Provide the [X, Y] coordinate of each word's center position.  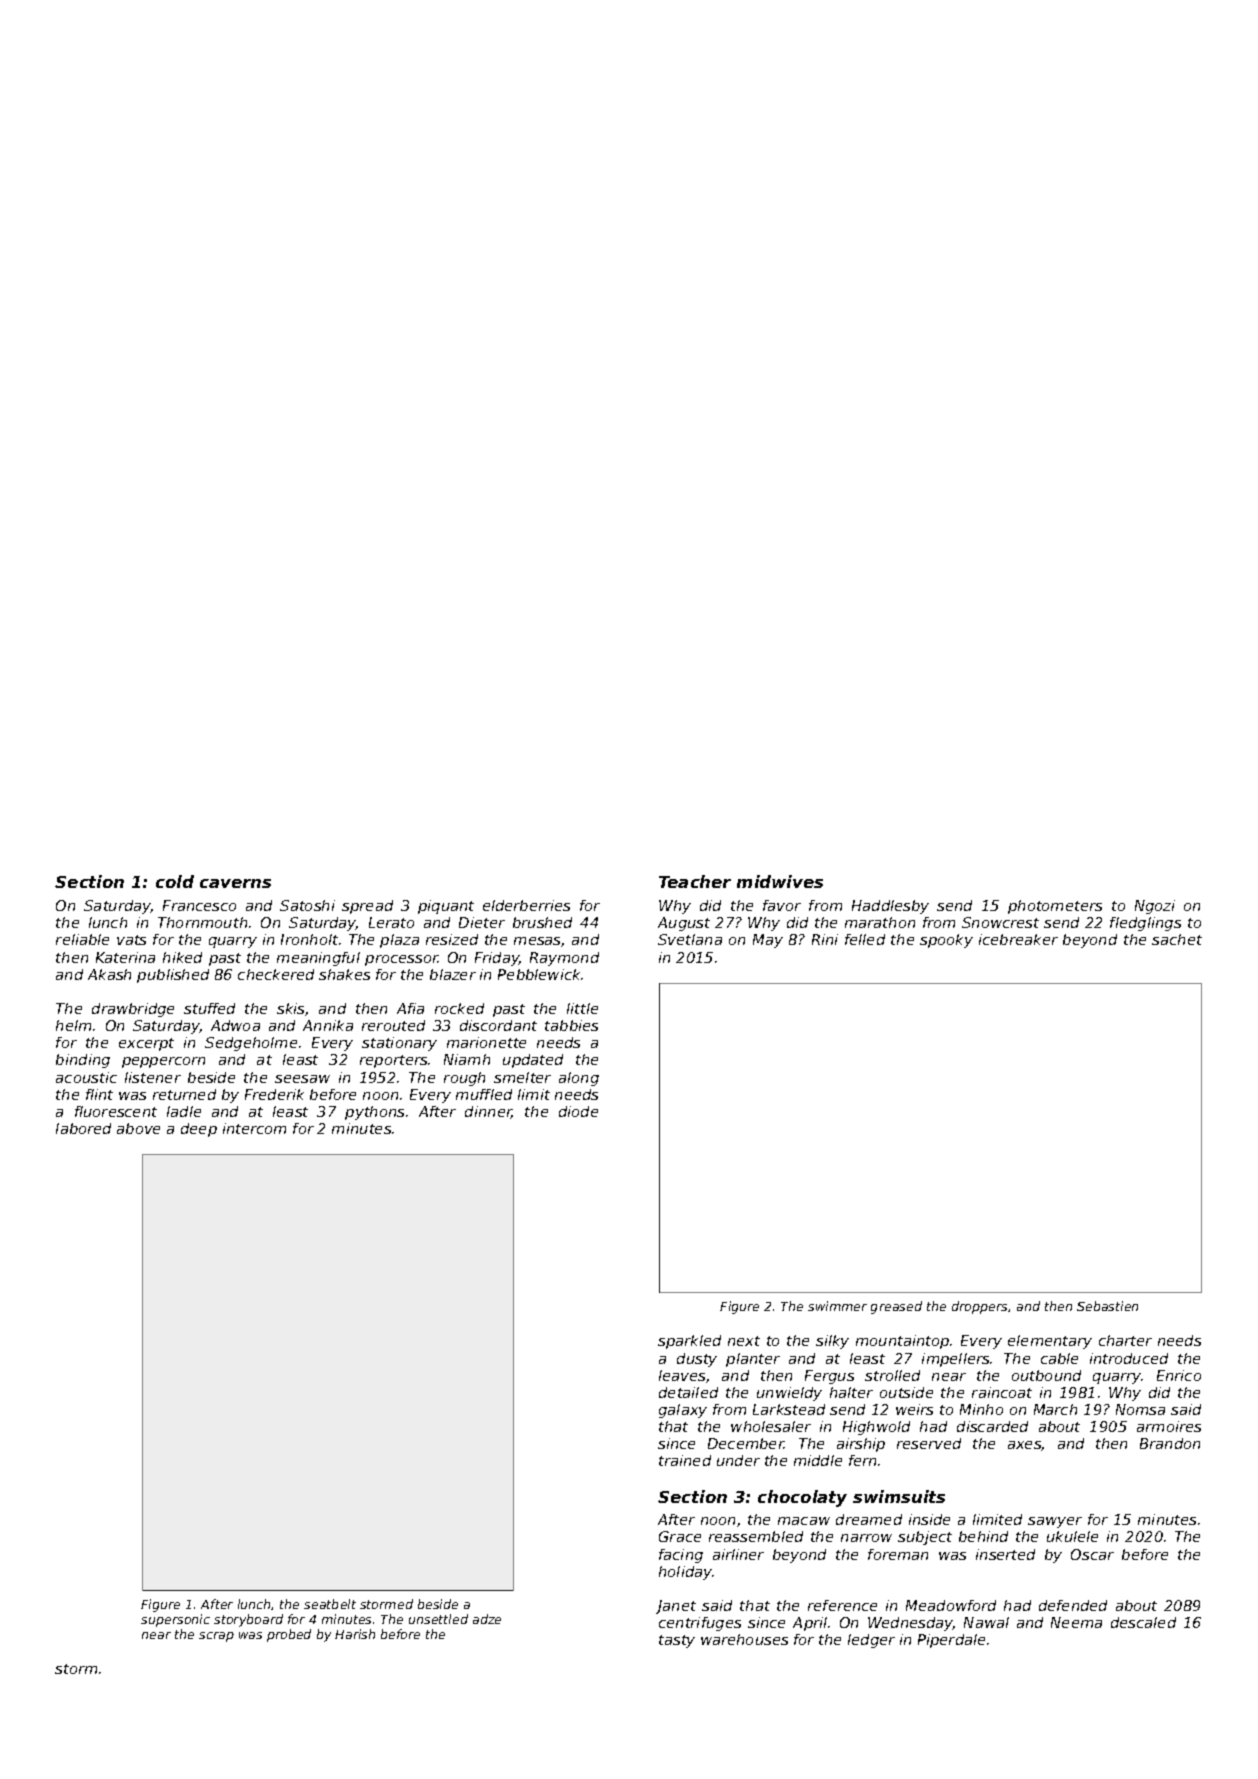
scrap [216, 1637]
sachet [1177, 939]
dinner [488, 1112]
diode [578, 1111]
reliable [82, 939]
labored [83, 1128]
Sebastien [1107, 1306]
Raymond [564, 959]
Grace [680, 1536]
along [579, 1079]
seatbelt [330, 1604]
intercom [254, 1128]
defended [1073, 1605]
